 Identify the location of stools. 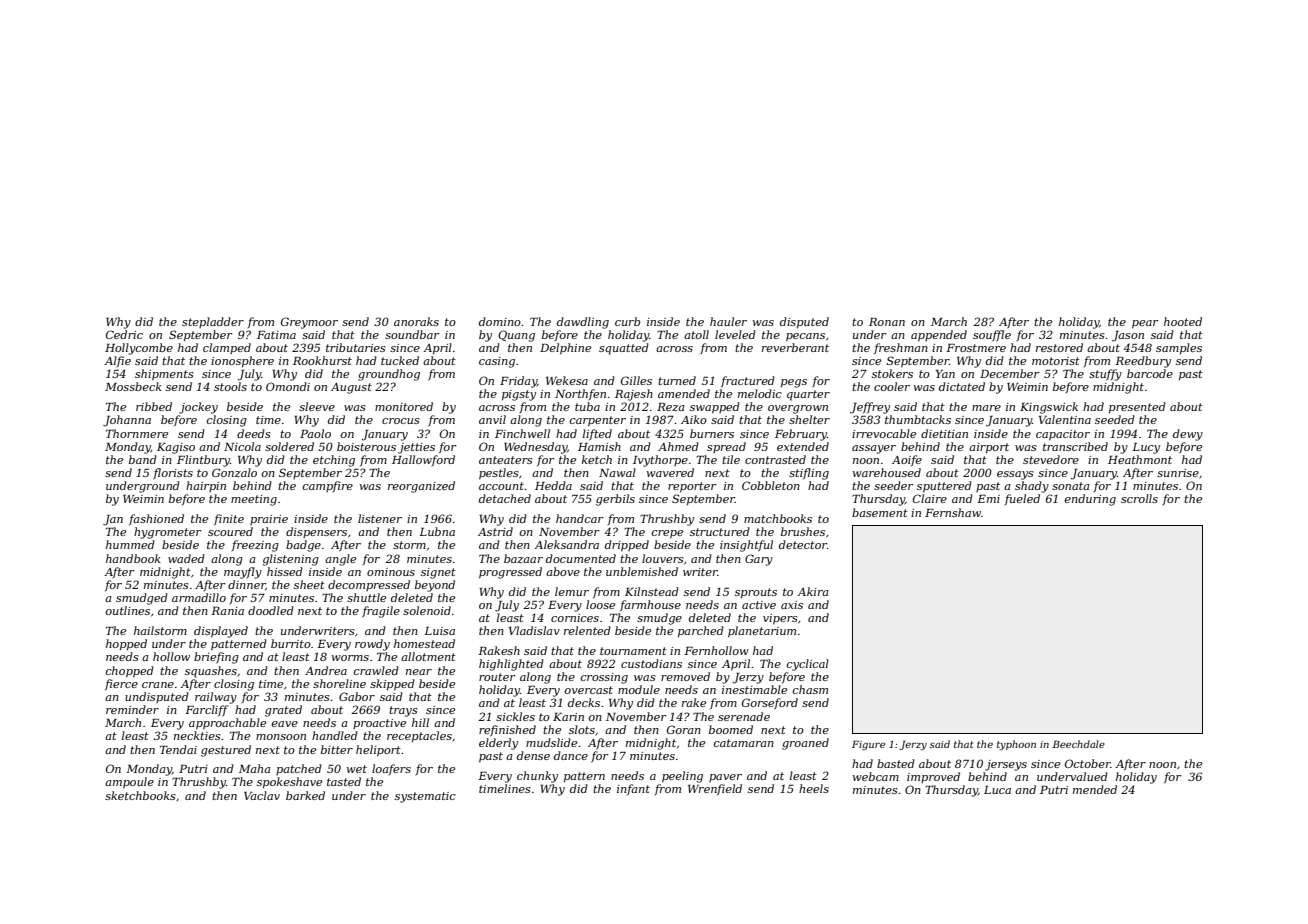
(230, 386).
